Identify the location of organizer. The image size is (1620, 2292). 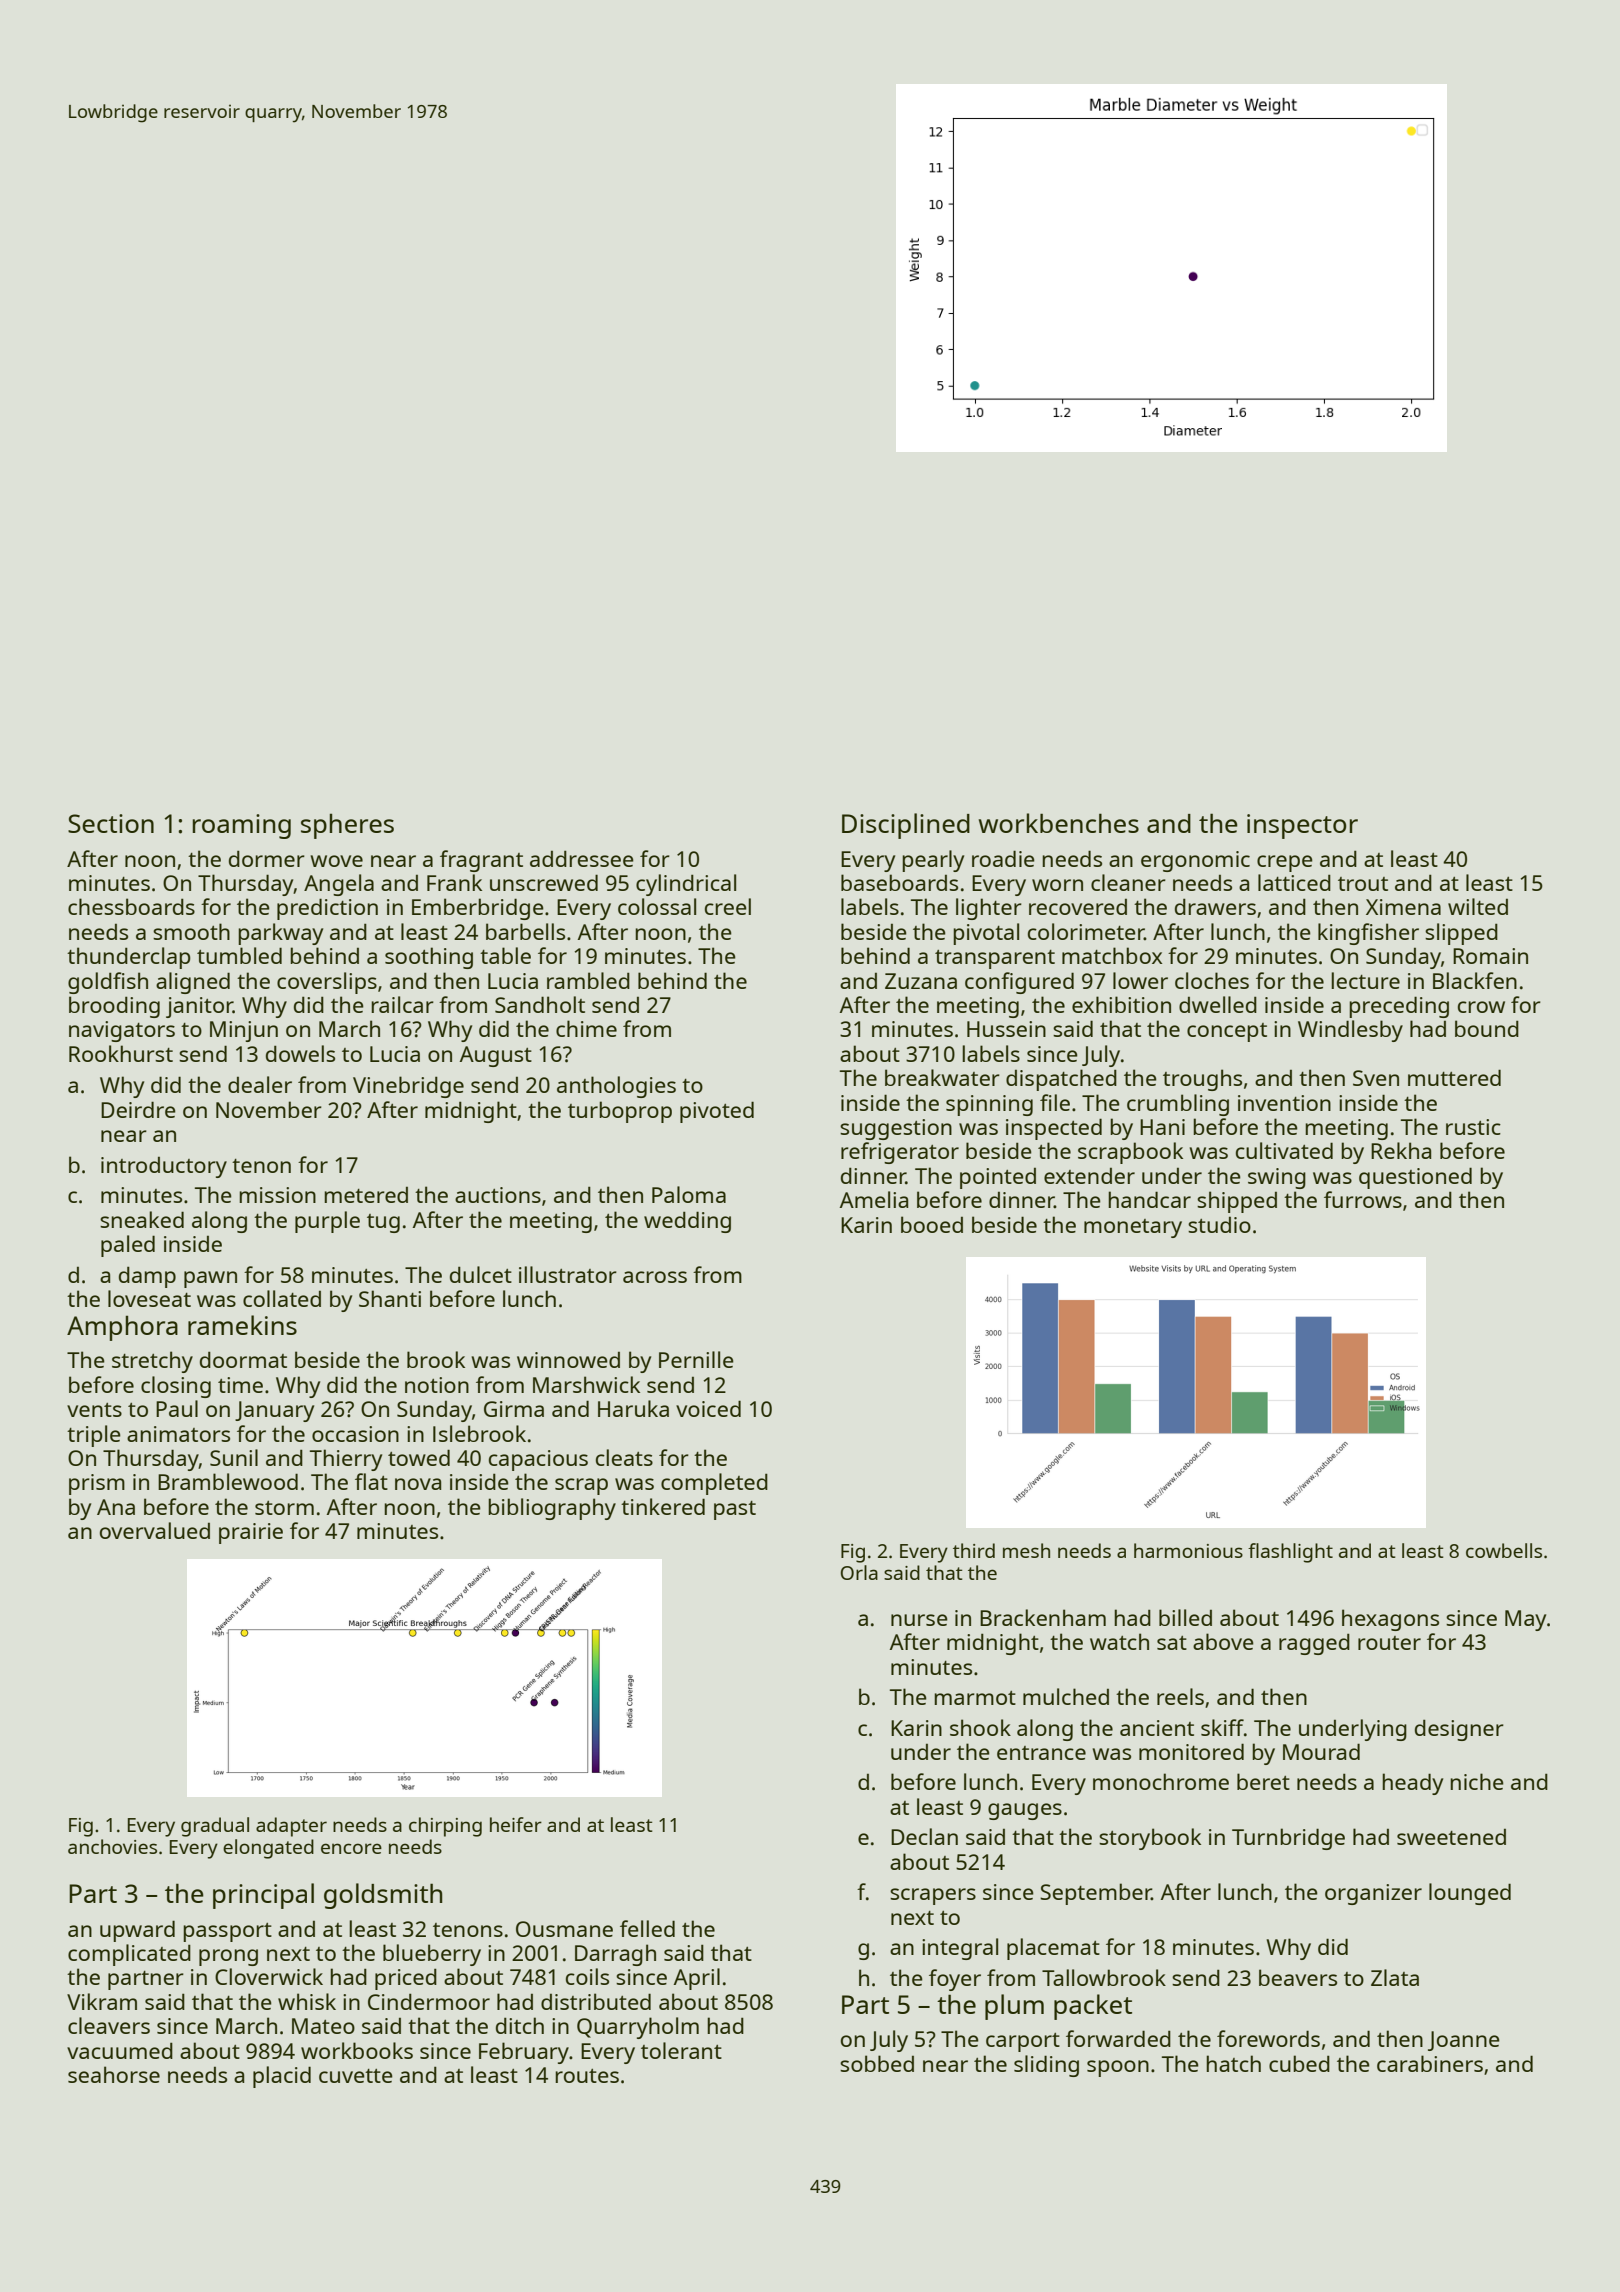
(1373, 1894).
